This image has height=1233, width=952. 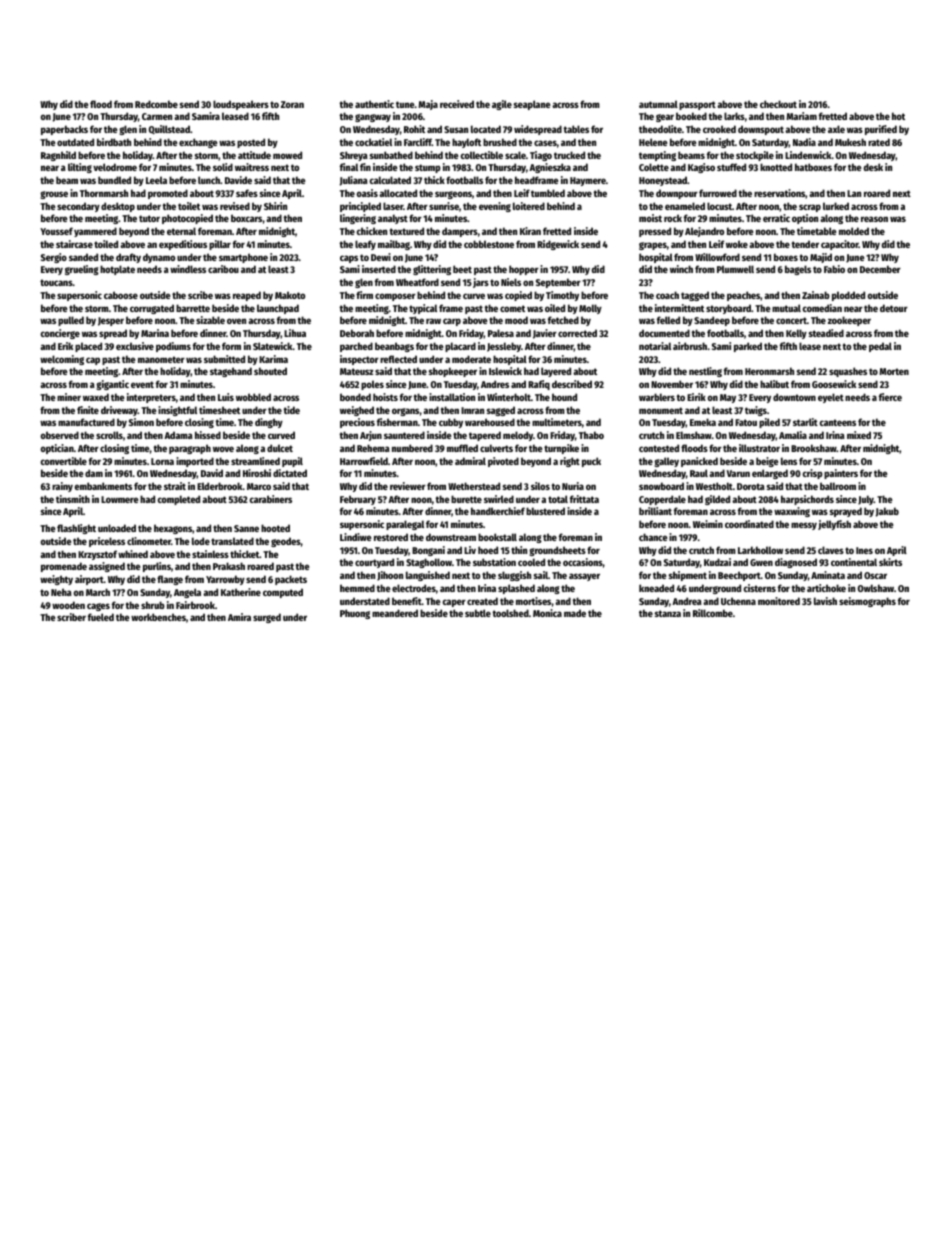 What do you see at coordinates (504, 347) in the image?
I see `Jessleby` at bounding box center [504, 347].
